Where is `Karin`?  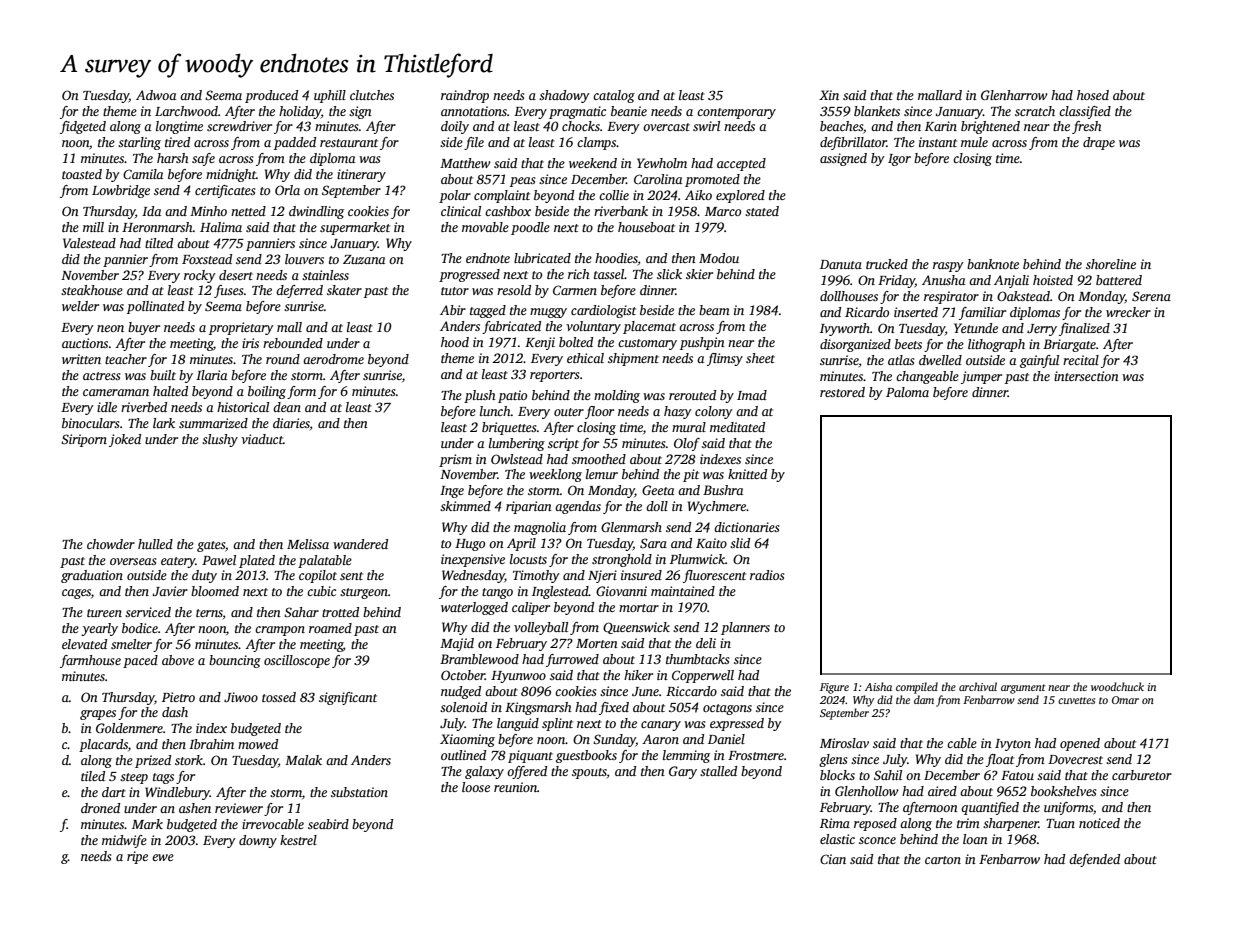
Karin is located at coordinates (941, 126).
